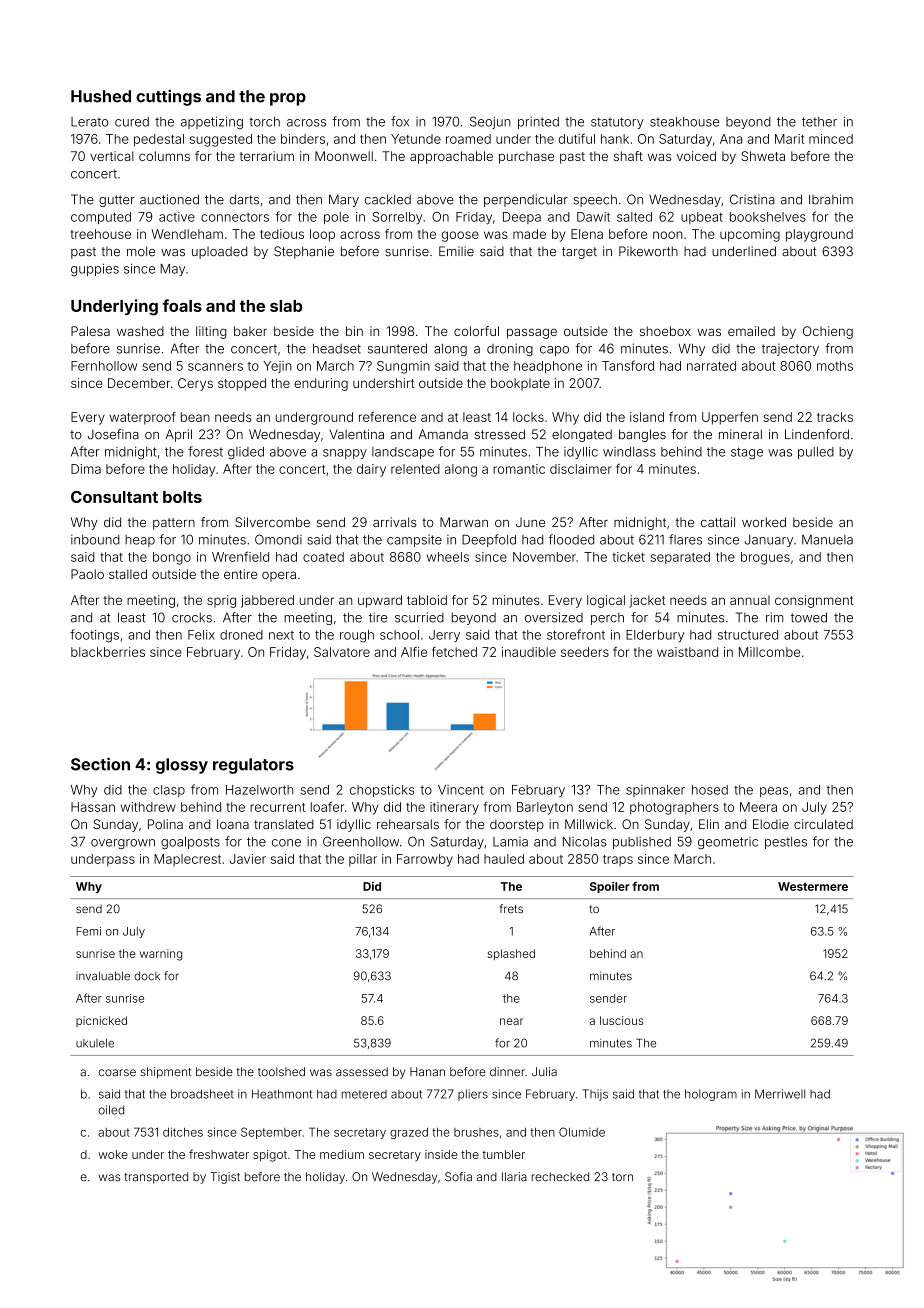  Describe the element at coordinates (362, 1072) in the image. I see `assessed` at that location.
